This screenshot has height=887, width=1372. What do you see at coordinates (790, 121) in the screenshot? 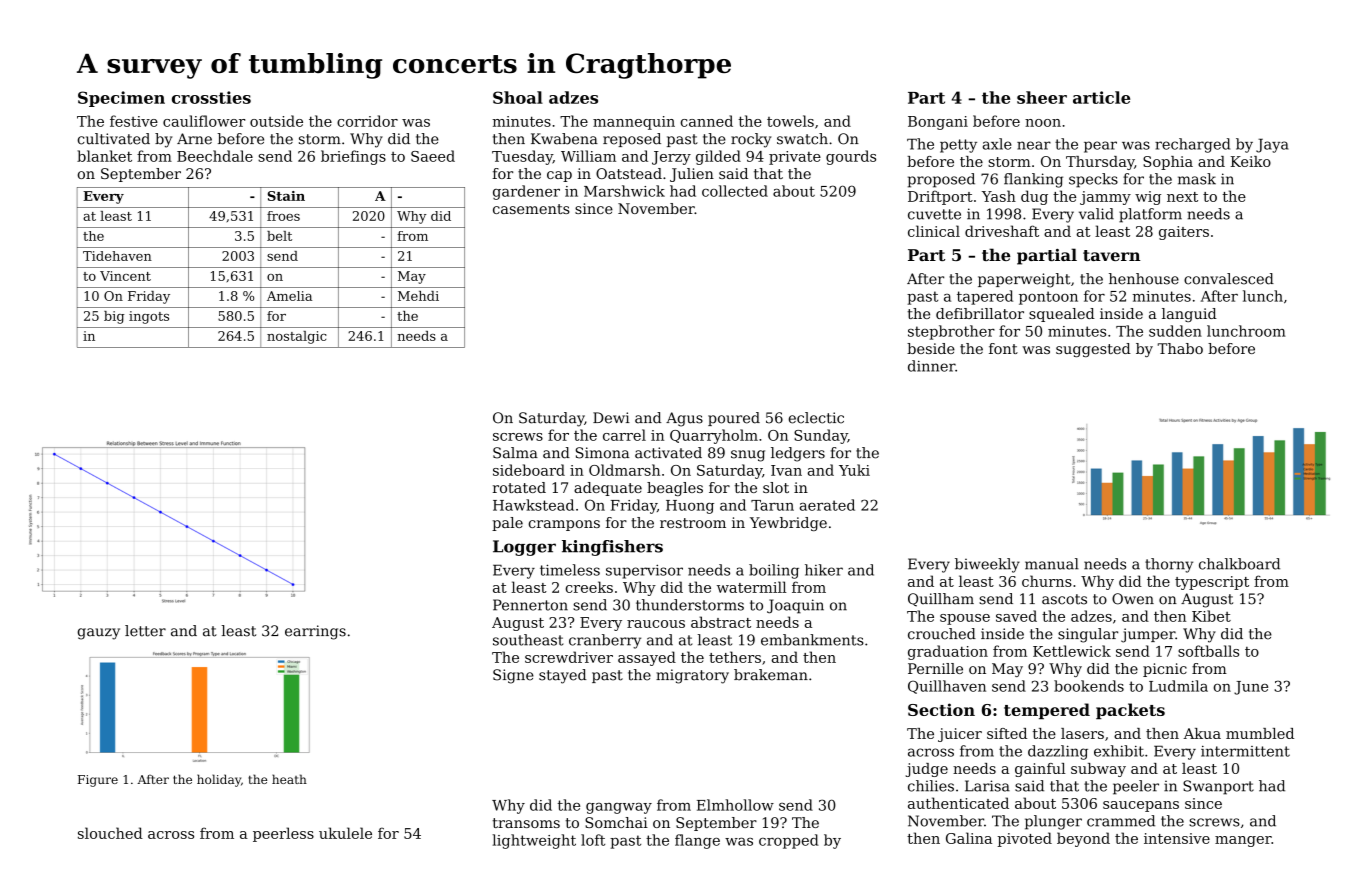
I see `towels` at bounding box center [790, 121].
